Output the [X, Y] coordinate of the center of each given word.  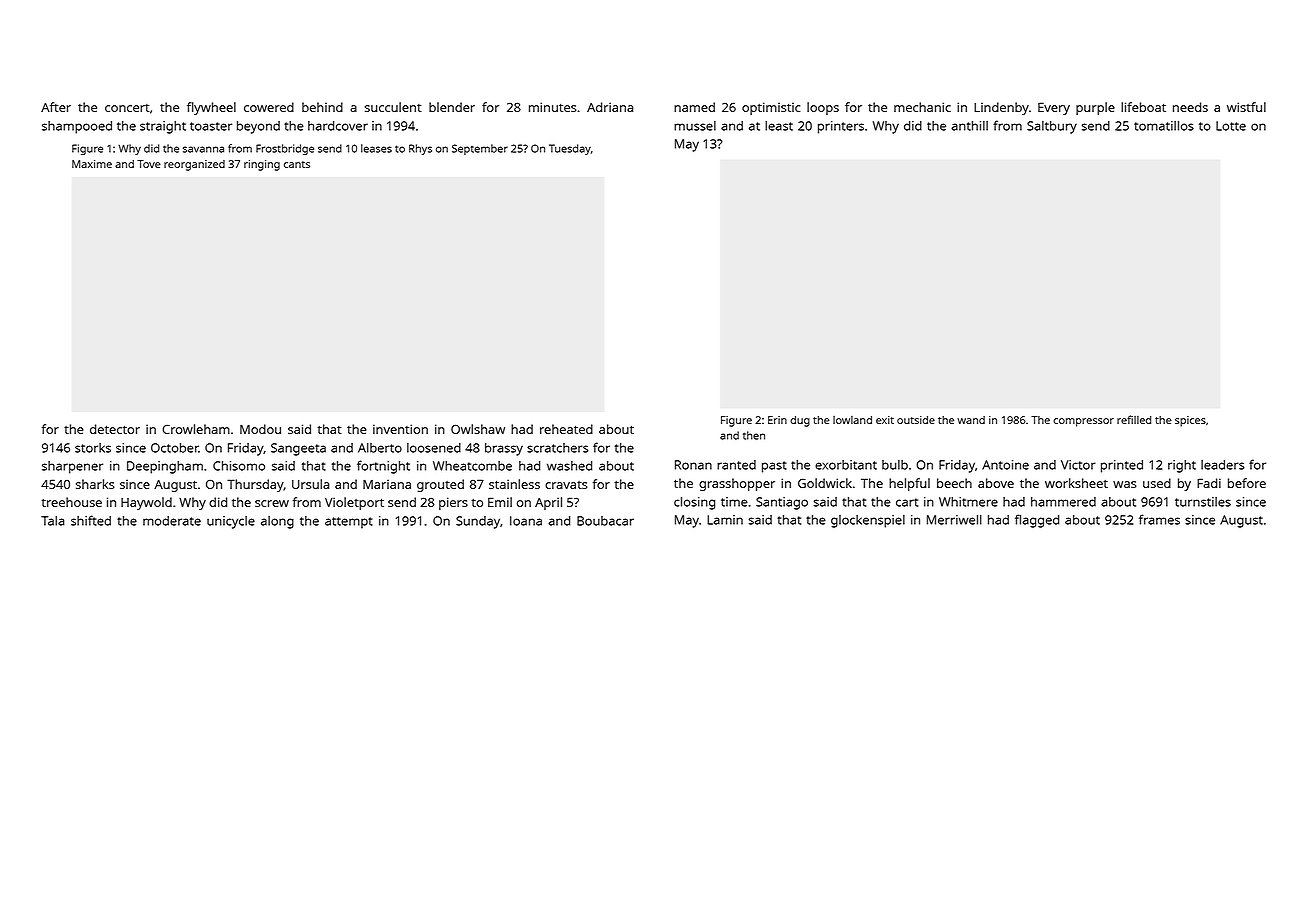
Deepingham [165, 467]
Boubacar [605, 521]
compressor [1083, 422]
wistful [1246, 107]
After [56, 107]
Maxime [92, 164]
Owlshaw [478, 429]
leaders [1223, 465]
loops [823, 108]
